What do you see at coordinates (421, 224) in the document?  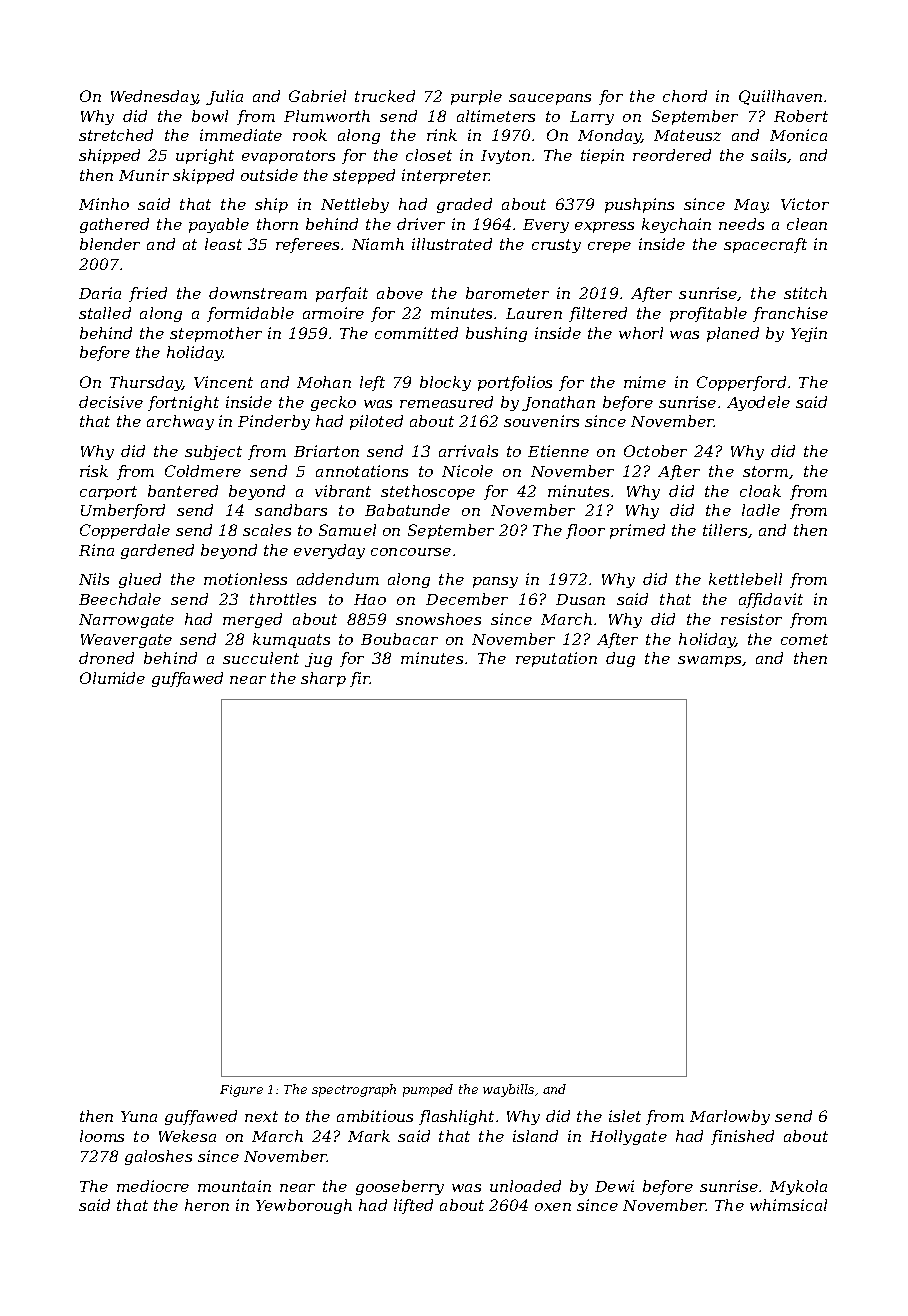 I see `driver` at bounding box center [421, 224].
